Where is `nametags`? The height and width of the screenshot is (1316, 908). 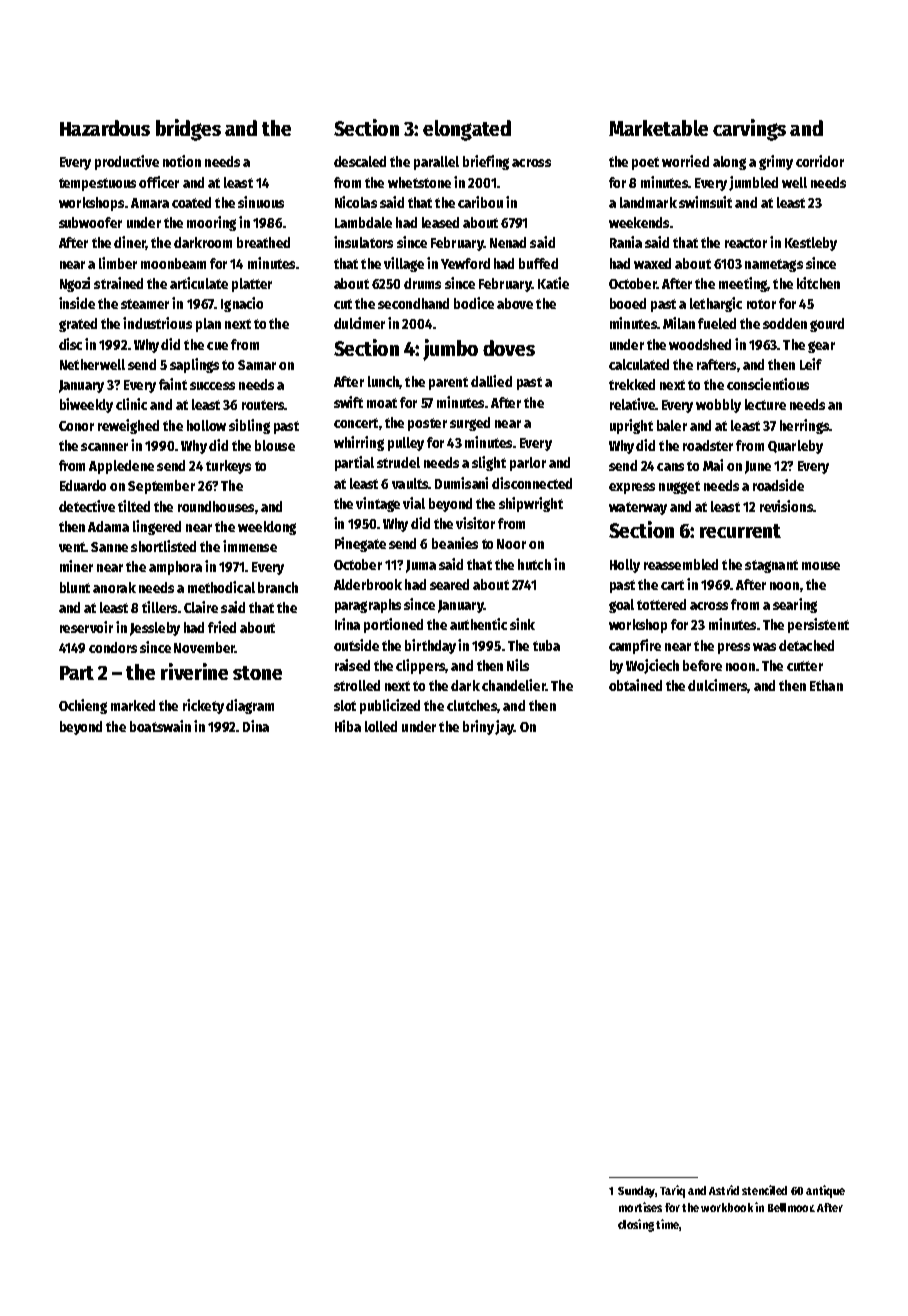
nametags is located at coordinates (774, 265).
